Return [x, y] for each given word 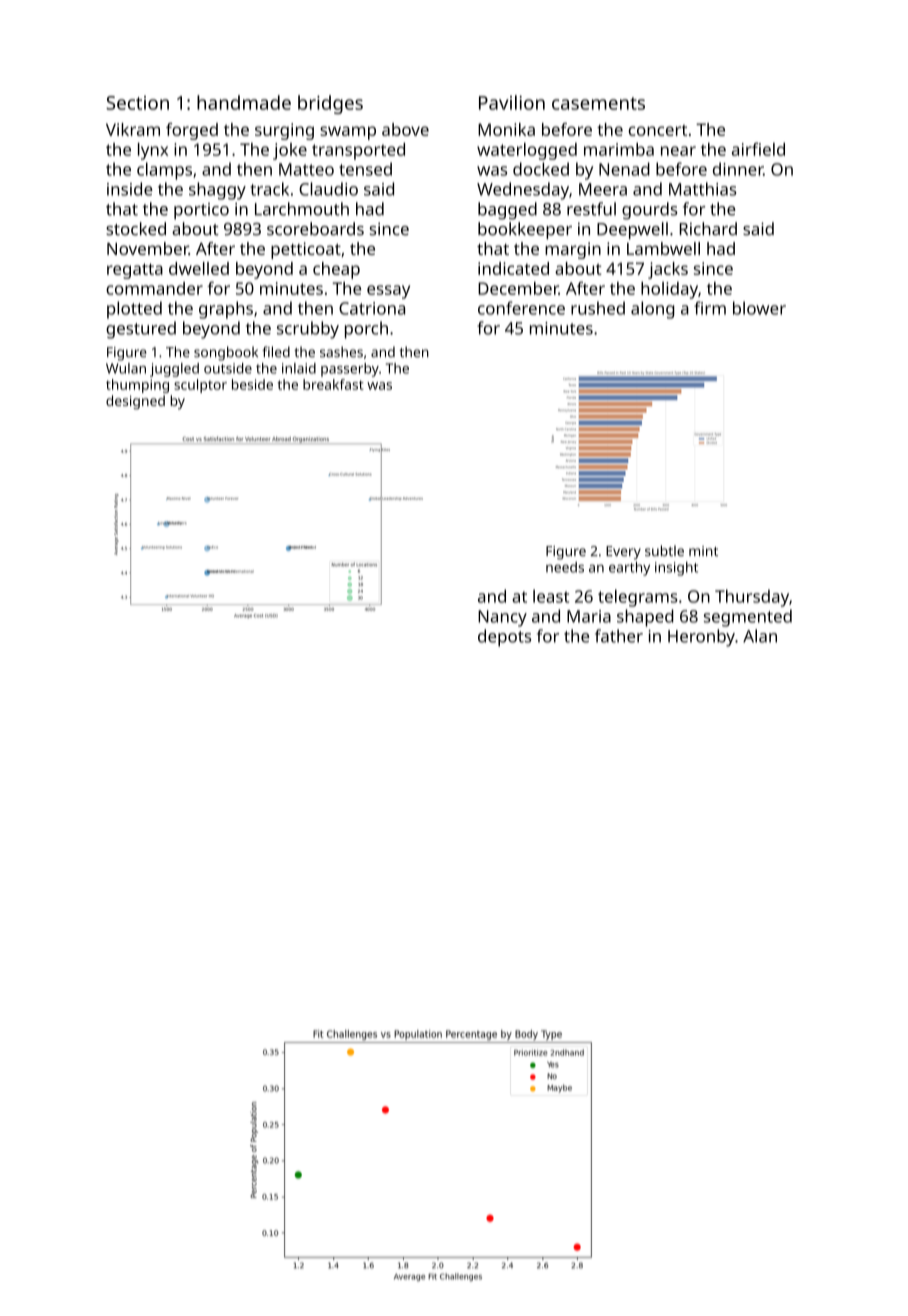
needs [565, 567]
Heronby [701, 638]
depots [504, 638]
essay [388, 292]
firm [710, 308]
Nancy [502, 618]
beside [252, 384]
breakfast [333, 384]
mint [703, 551]
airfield [758, 149]
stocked [136, 229]
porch [366, 330]
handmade [244, 102]
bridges [330, 104]
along [652, 310]
